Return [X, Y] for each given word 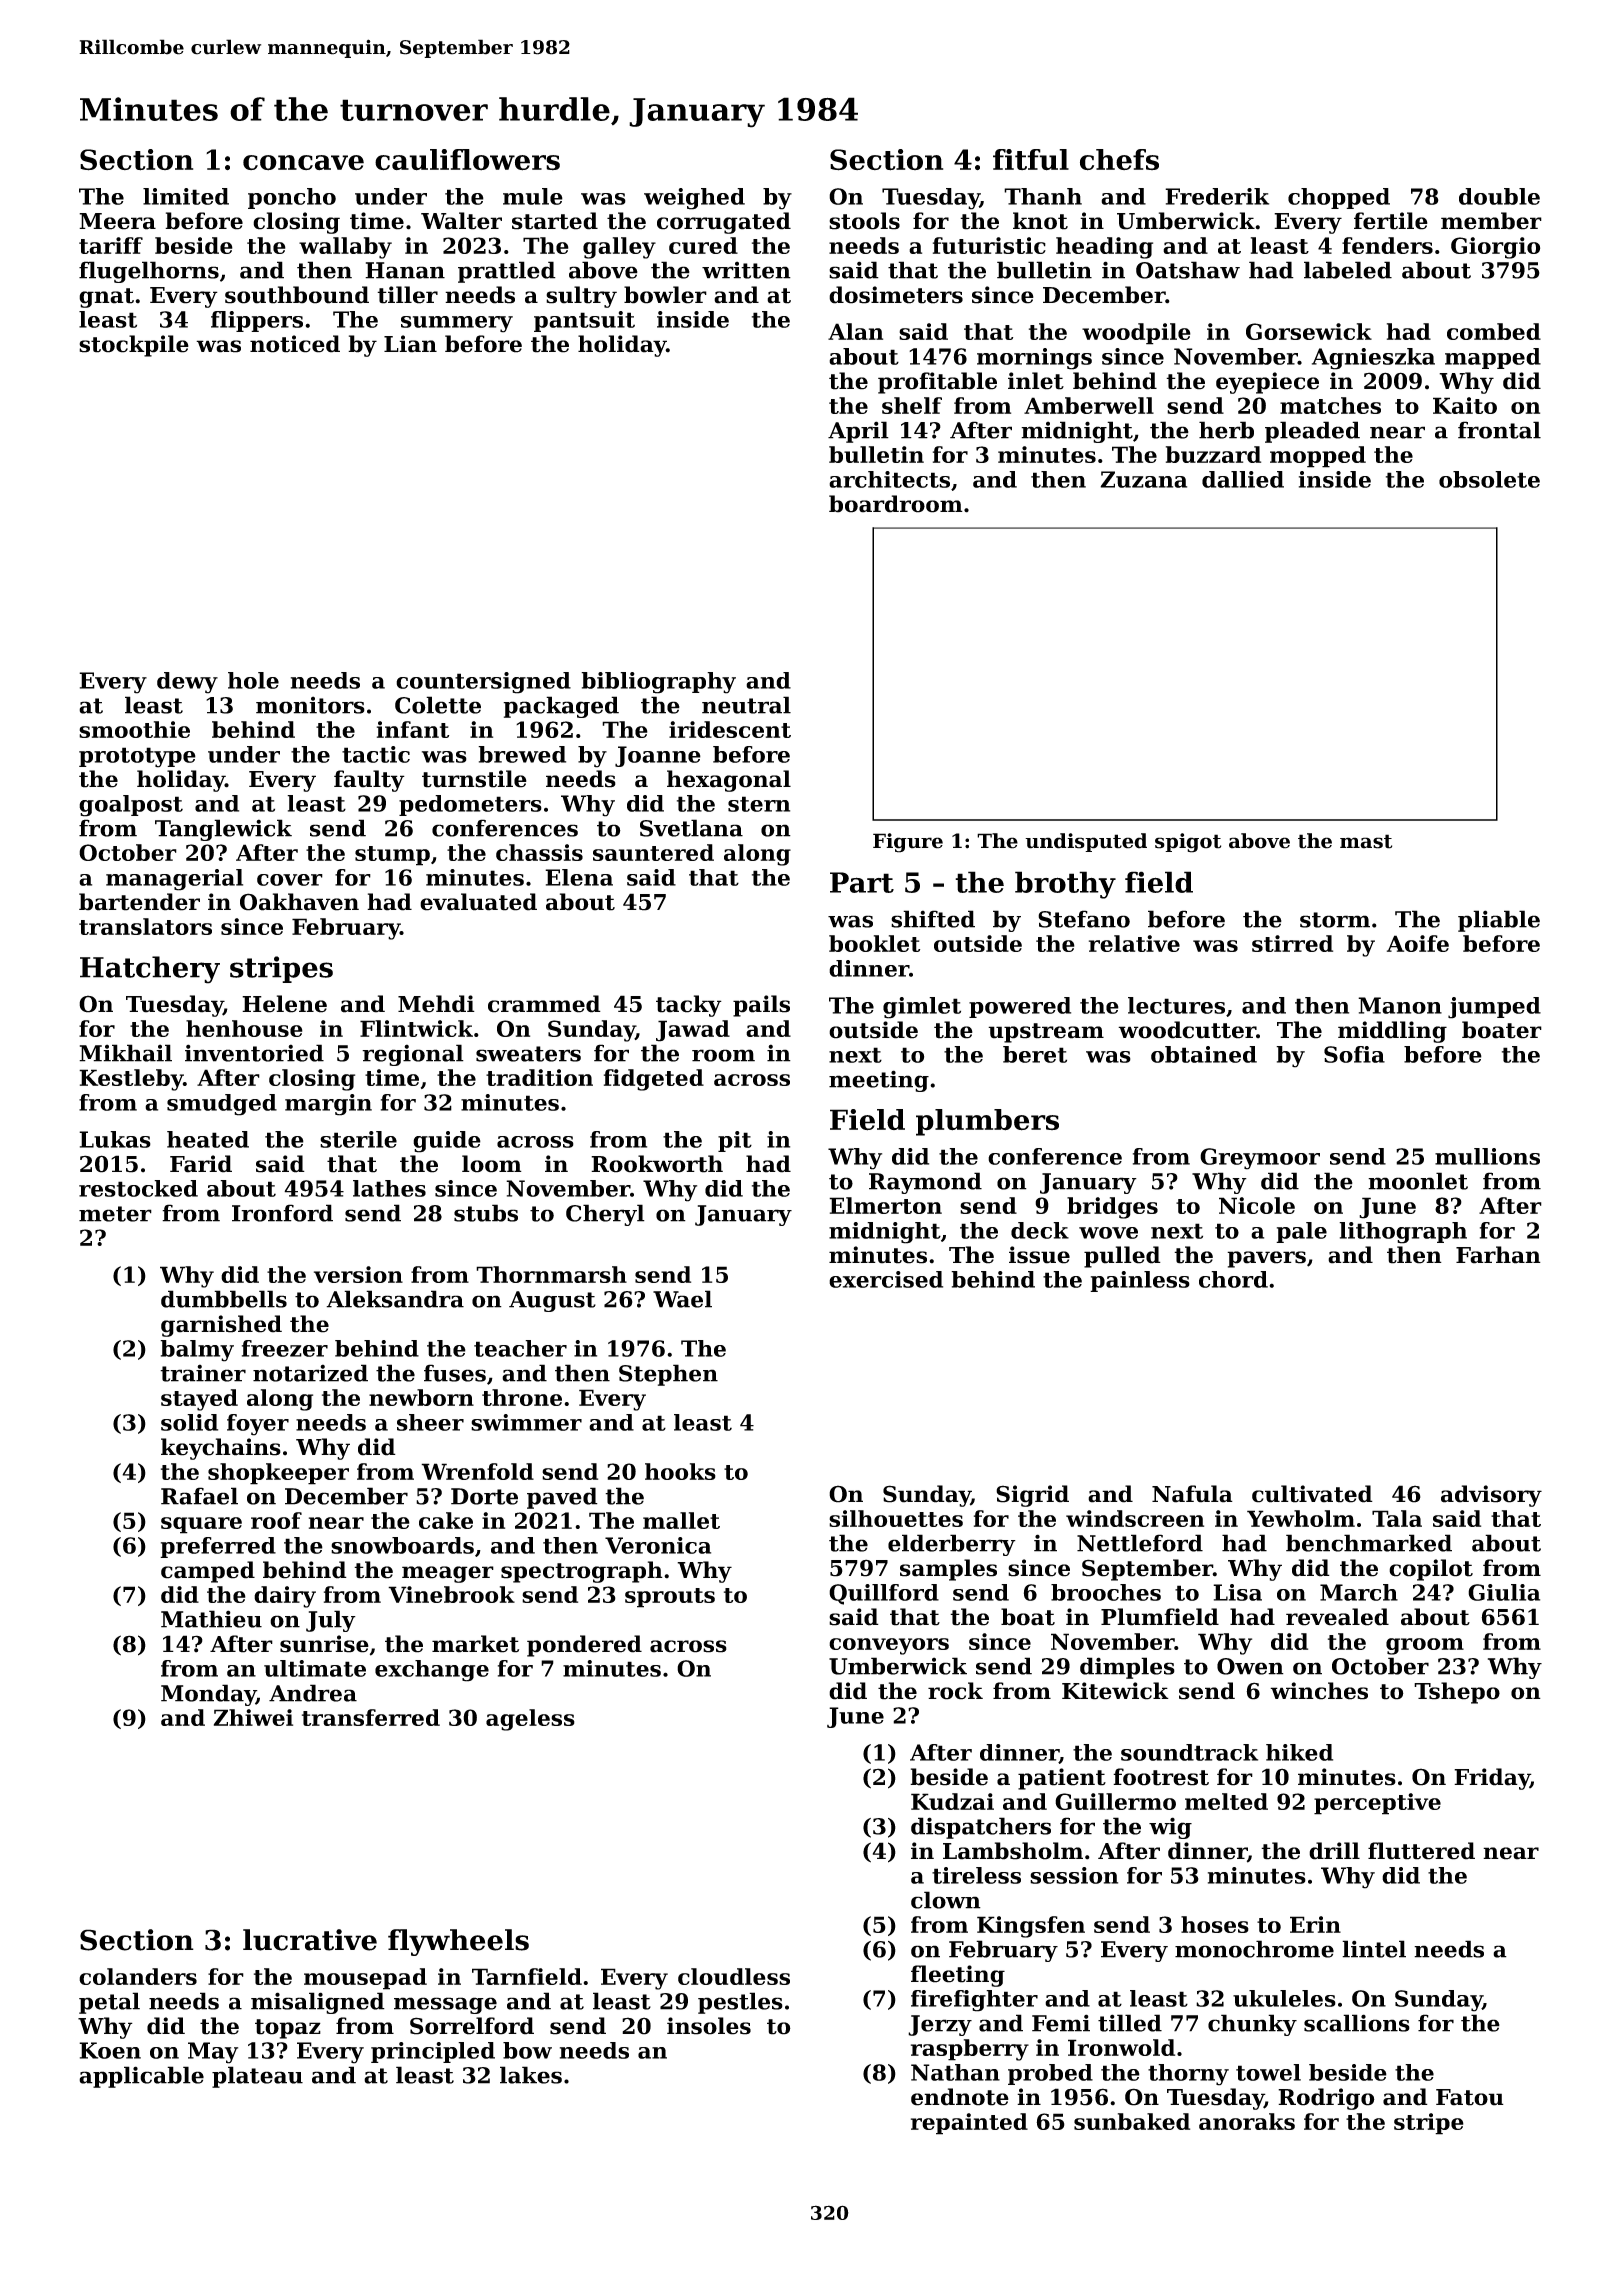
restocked [138, 1188]
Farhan [1498, 1255]
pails [761, 1006]
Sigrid [1032, 1496]
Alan [855, 331]
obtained [1204, 1054]
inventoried [254, 1053]
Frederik [1217, 196]
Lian [410, 344]
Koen [110, 2050]
